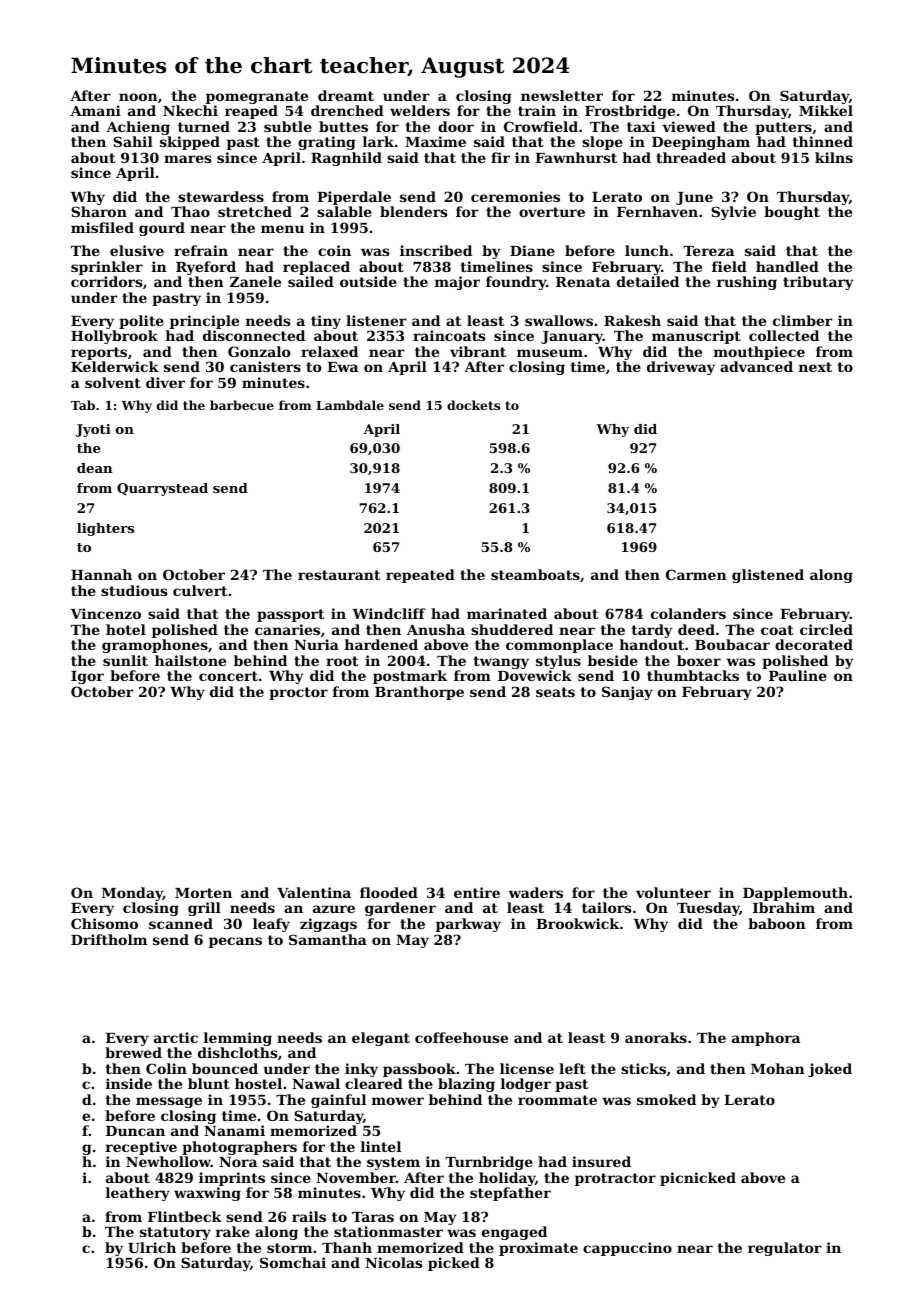 The width and height of the screenshot is (924, 1308). Describe the element at coordinates (834, 157) in the screenshot. I see `kilns` at that location.
